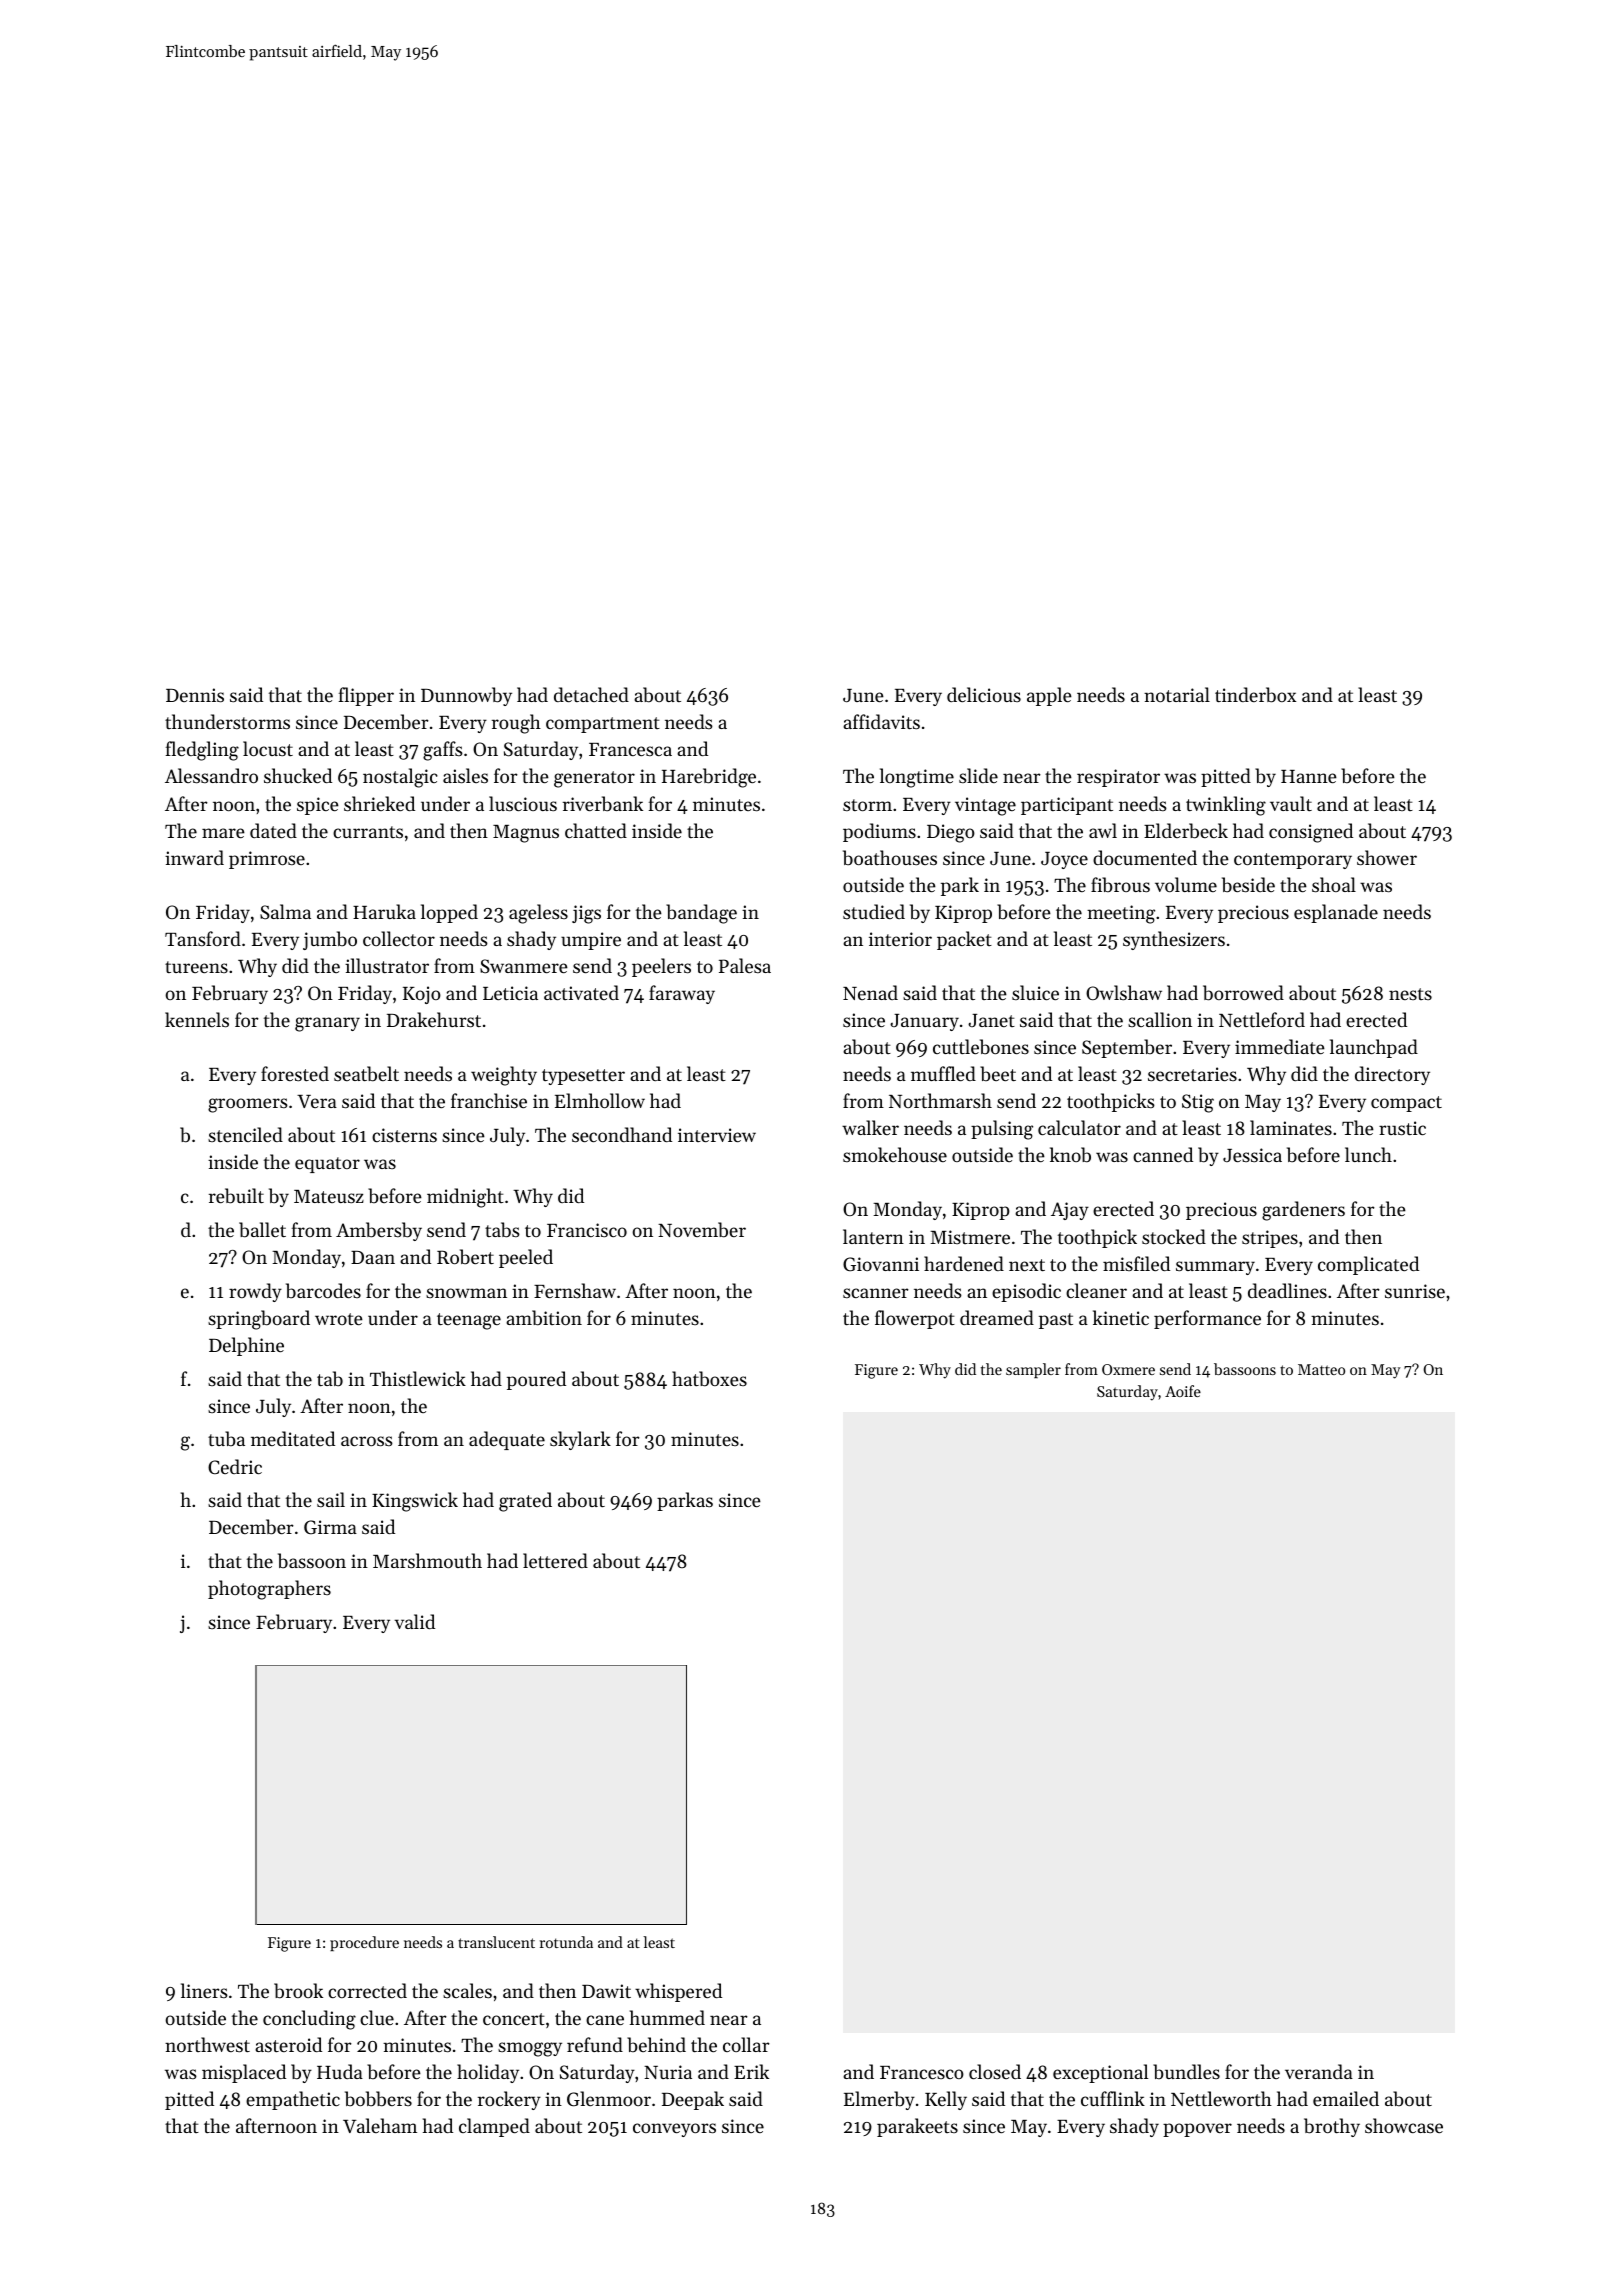 The height and width of the screenshot is (2292, 1620). I want to click on Dennis, so click(195, 695).
